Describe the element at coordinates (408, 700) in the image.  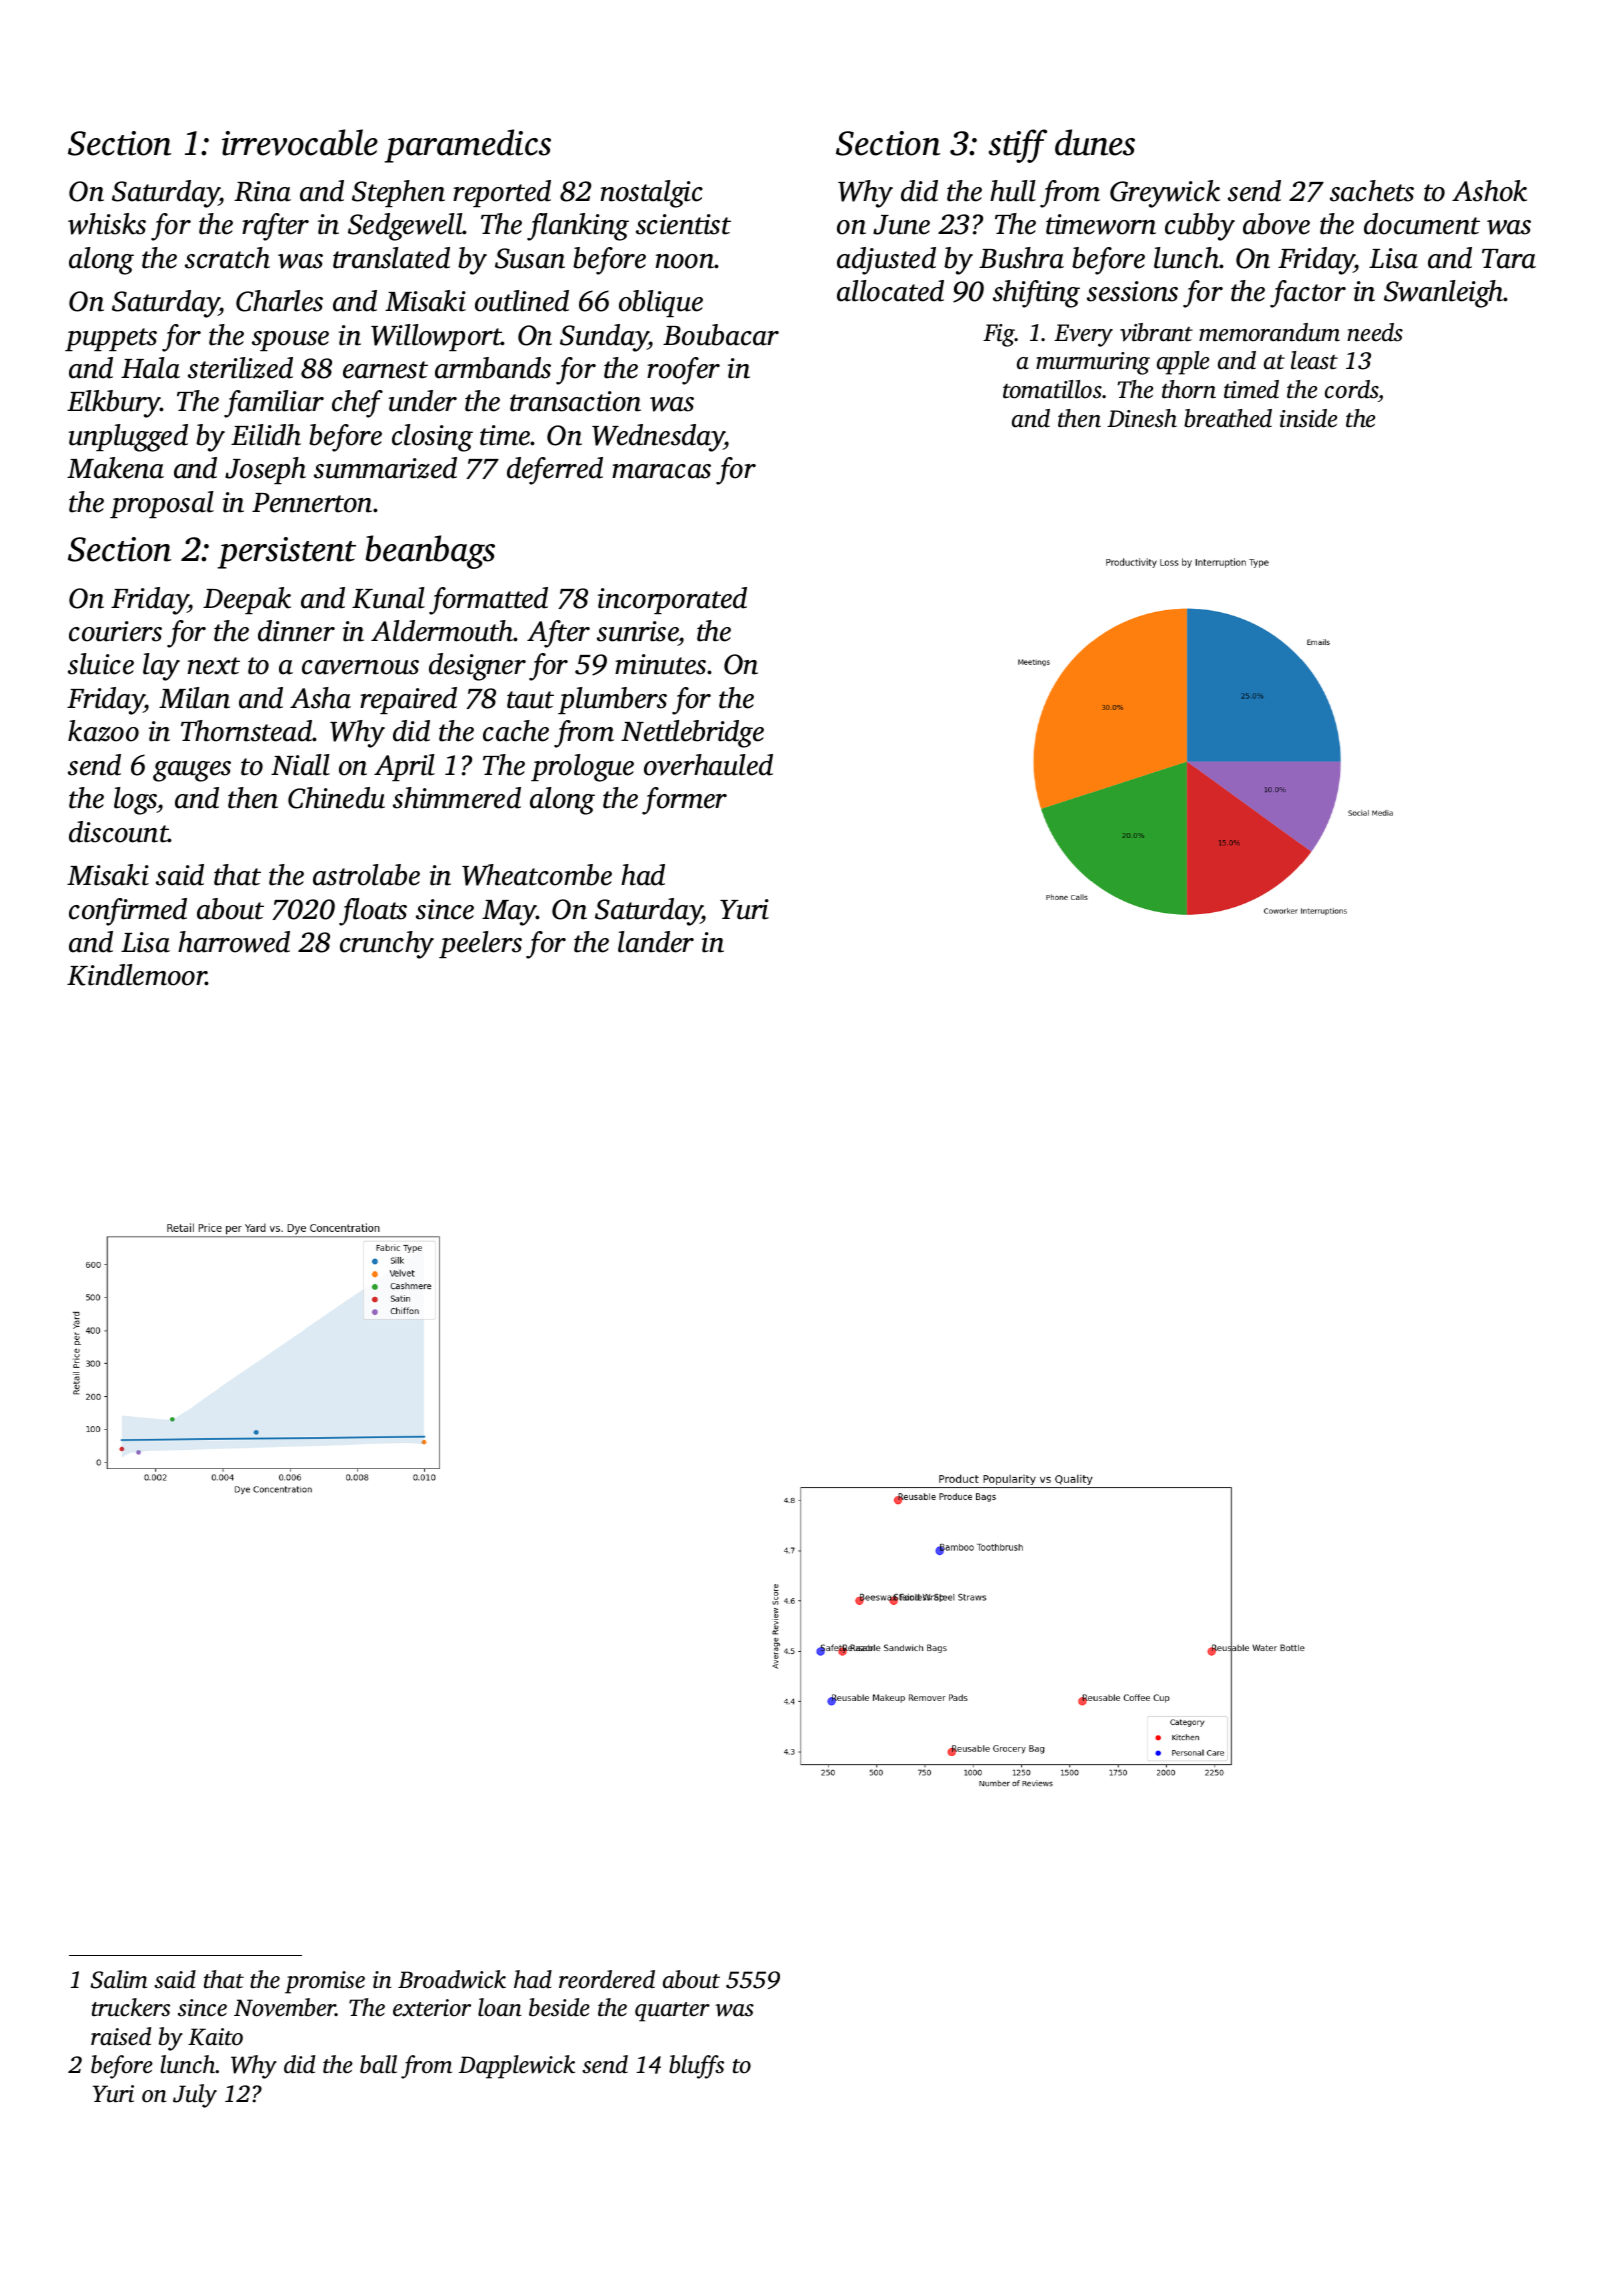
I see `repaired` at that location.
